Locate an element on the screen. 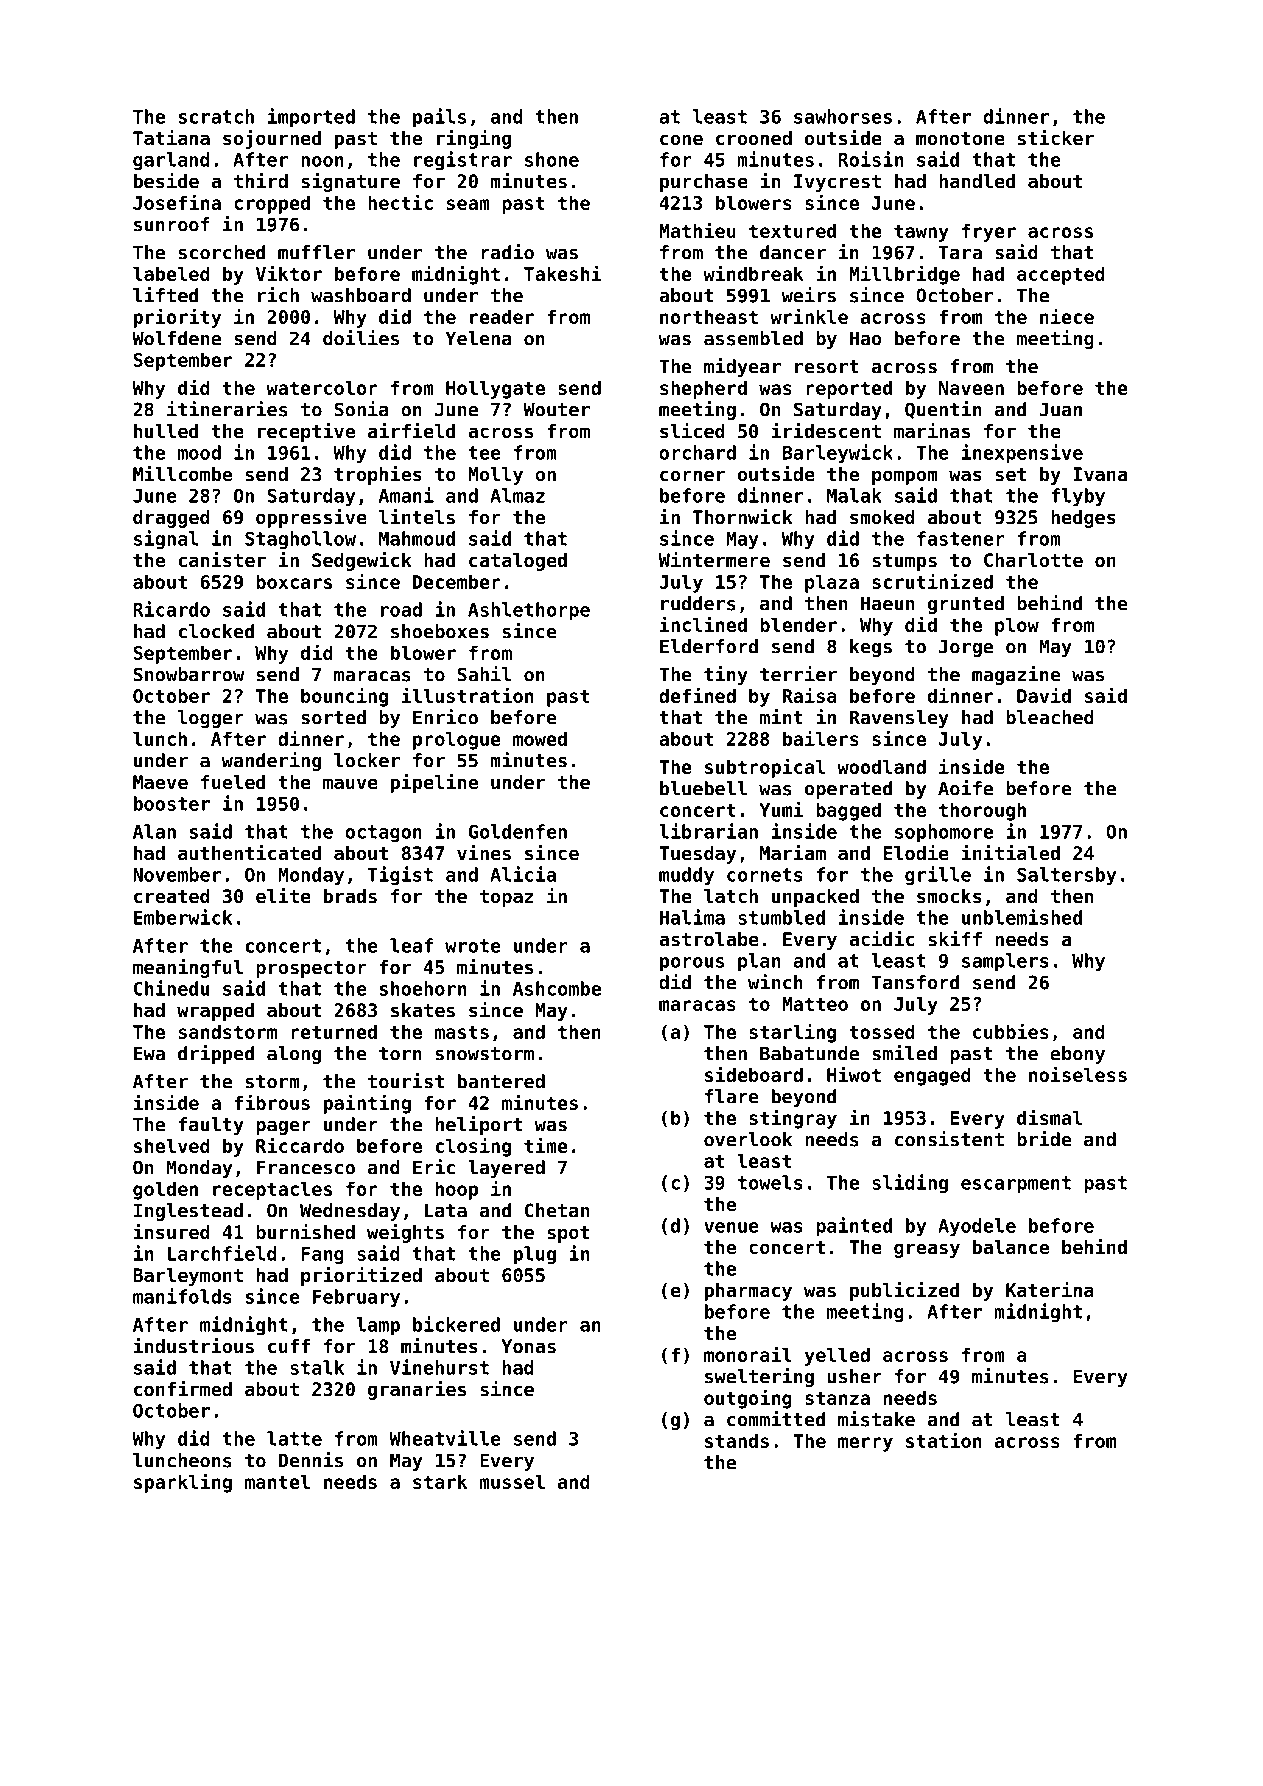 Image resolution: width=1263 pixels, height=1786 pixels. fryer is located at coordinates (989, 232).
